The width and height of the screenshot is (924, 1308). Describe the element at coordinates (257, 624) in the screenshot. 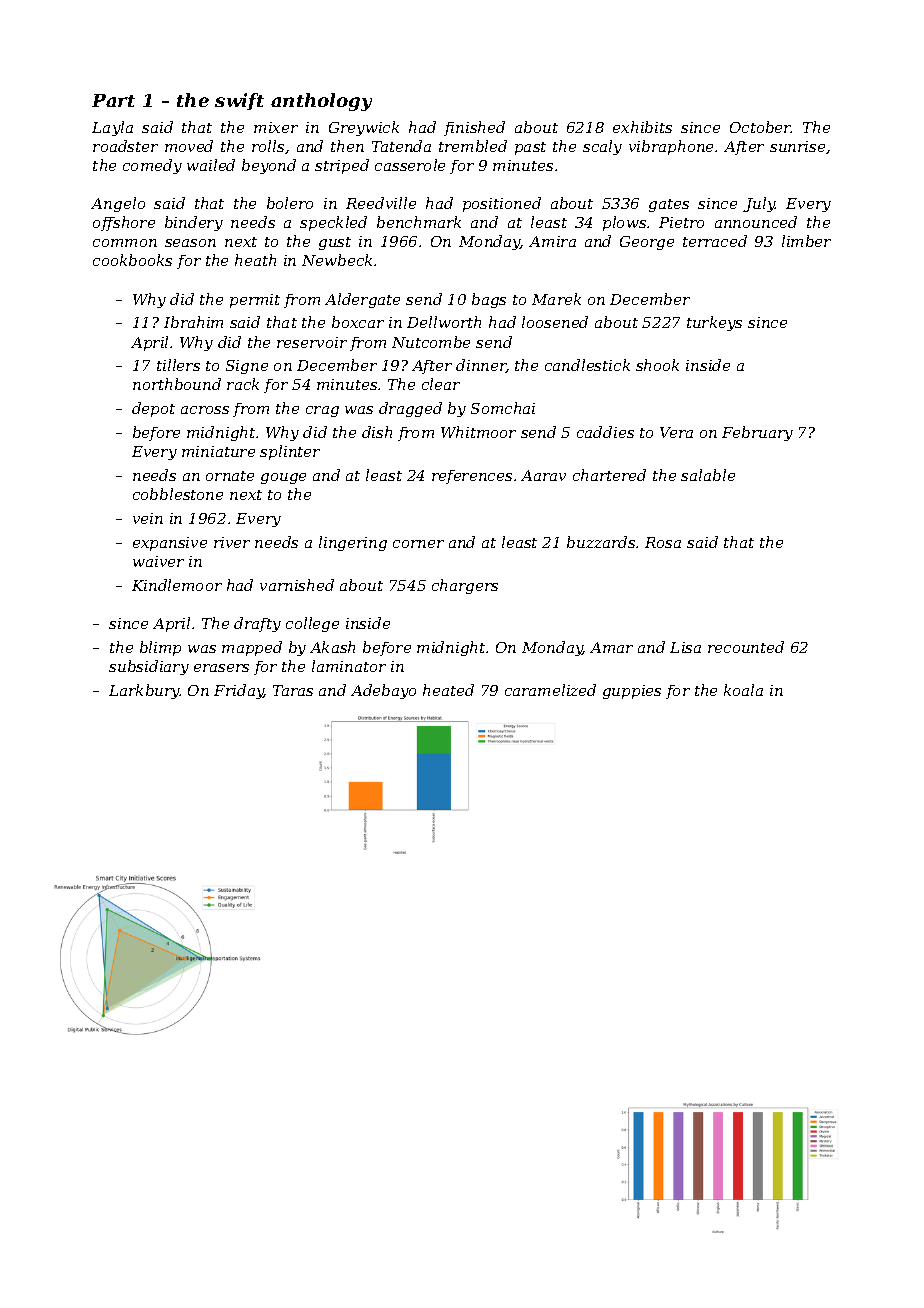

I see `drafty` at that location.
